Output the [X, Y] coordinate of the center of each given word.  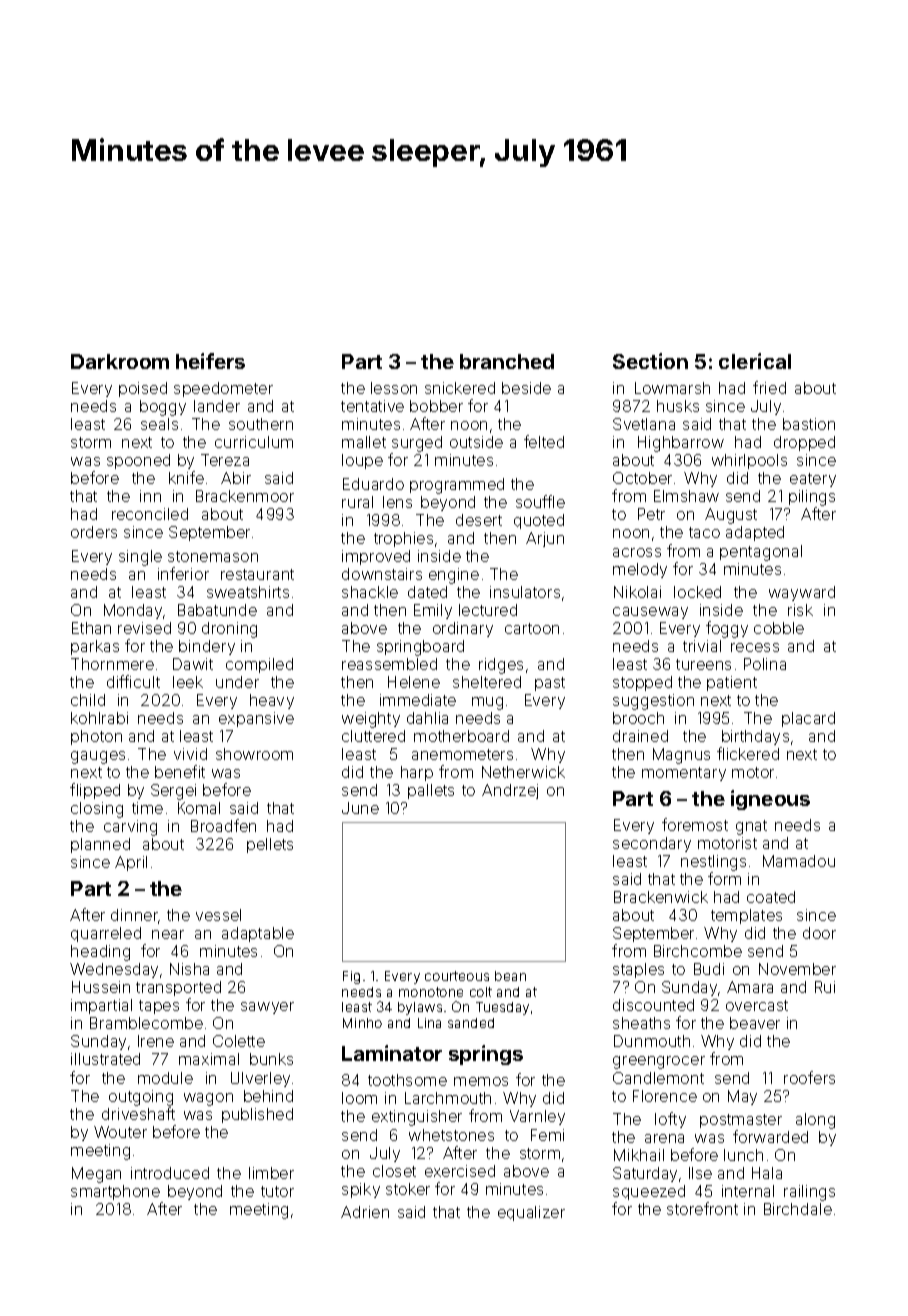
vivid [190, 754]
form [724, 878]
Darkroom [120, 361]
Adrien [365, 1212]
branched [507, 361]
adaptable [258, 934]
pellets [270, 845]
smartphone [115, 1192]
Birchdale [798, 1209]
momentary [684, 774]
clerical [755, 361]
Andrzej [510, 791]
